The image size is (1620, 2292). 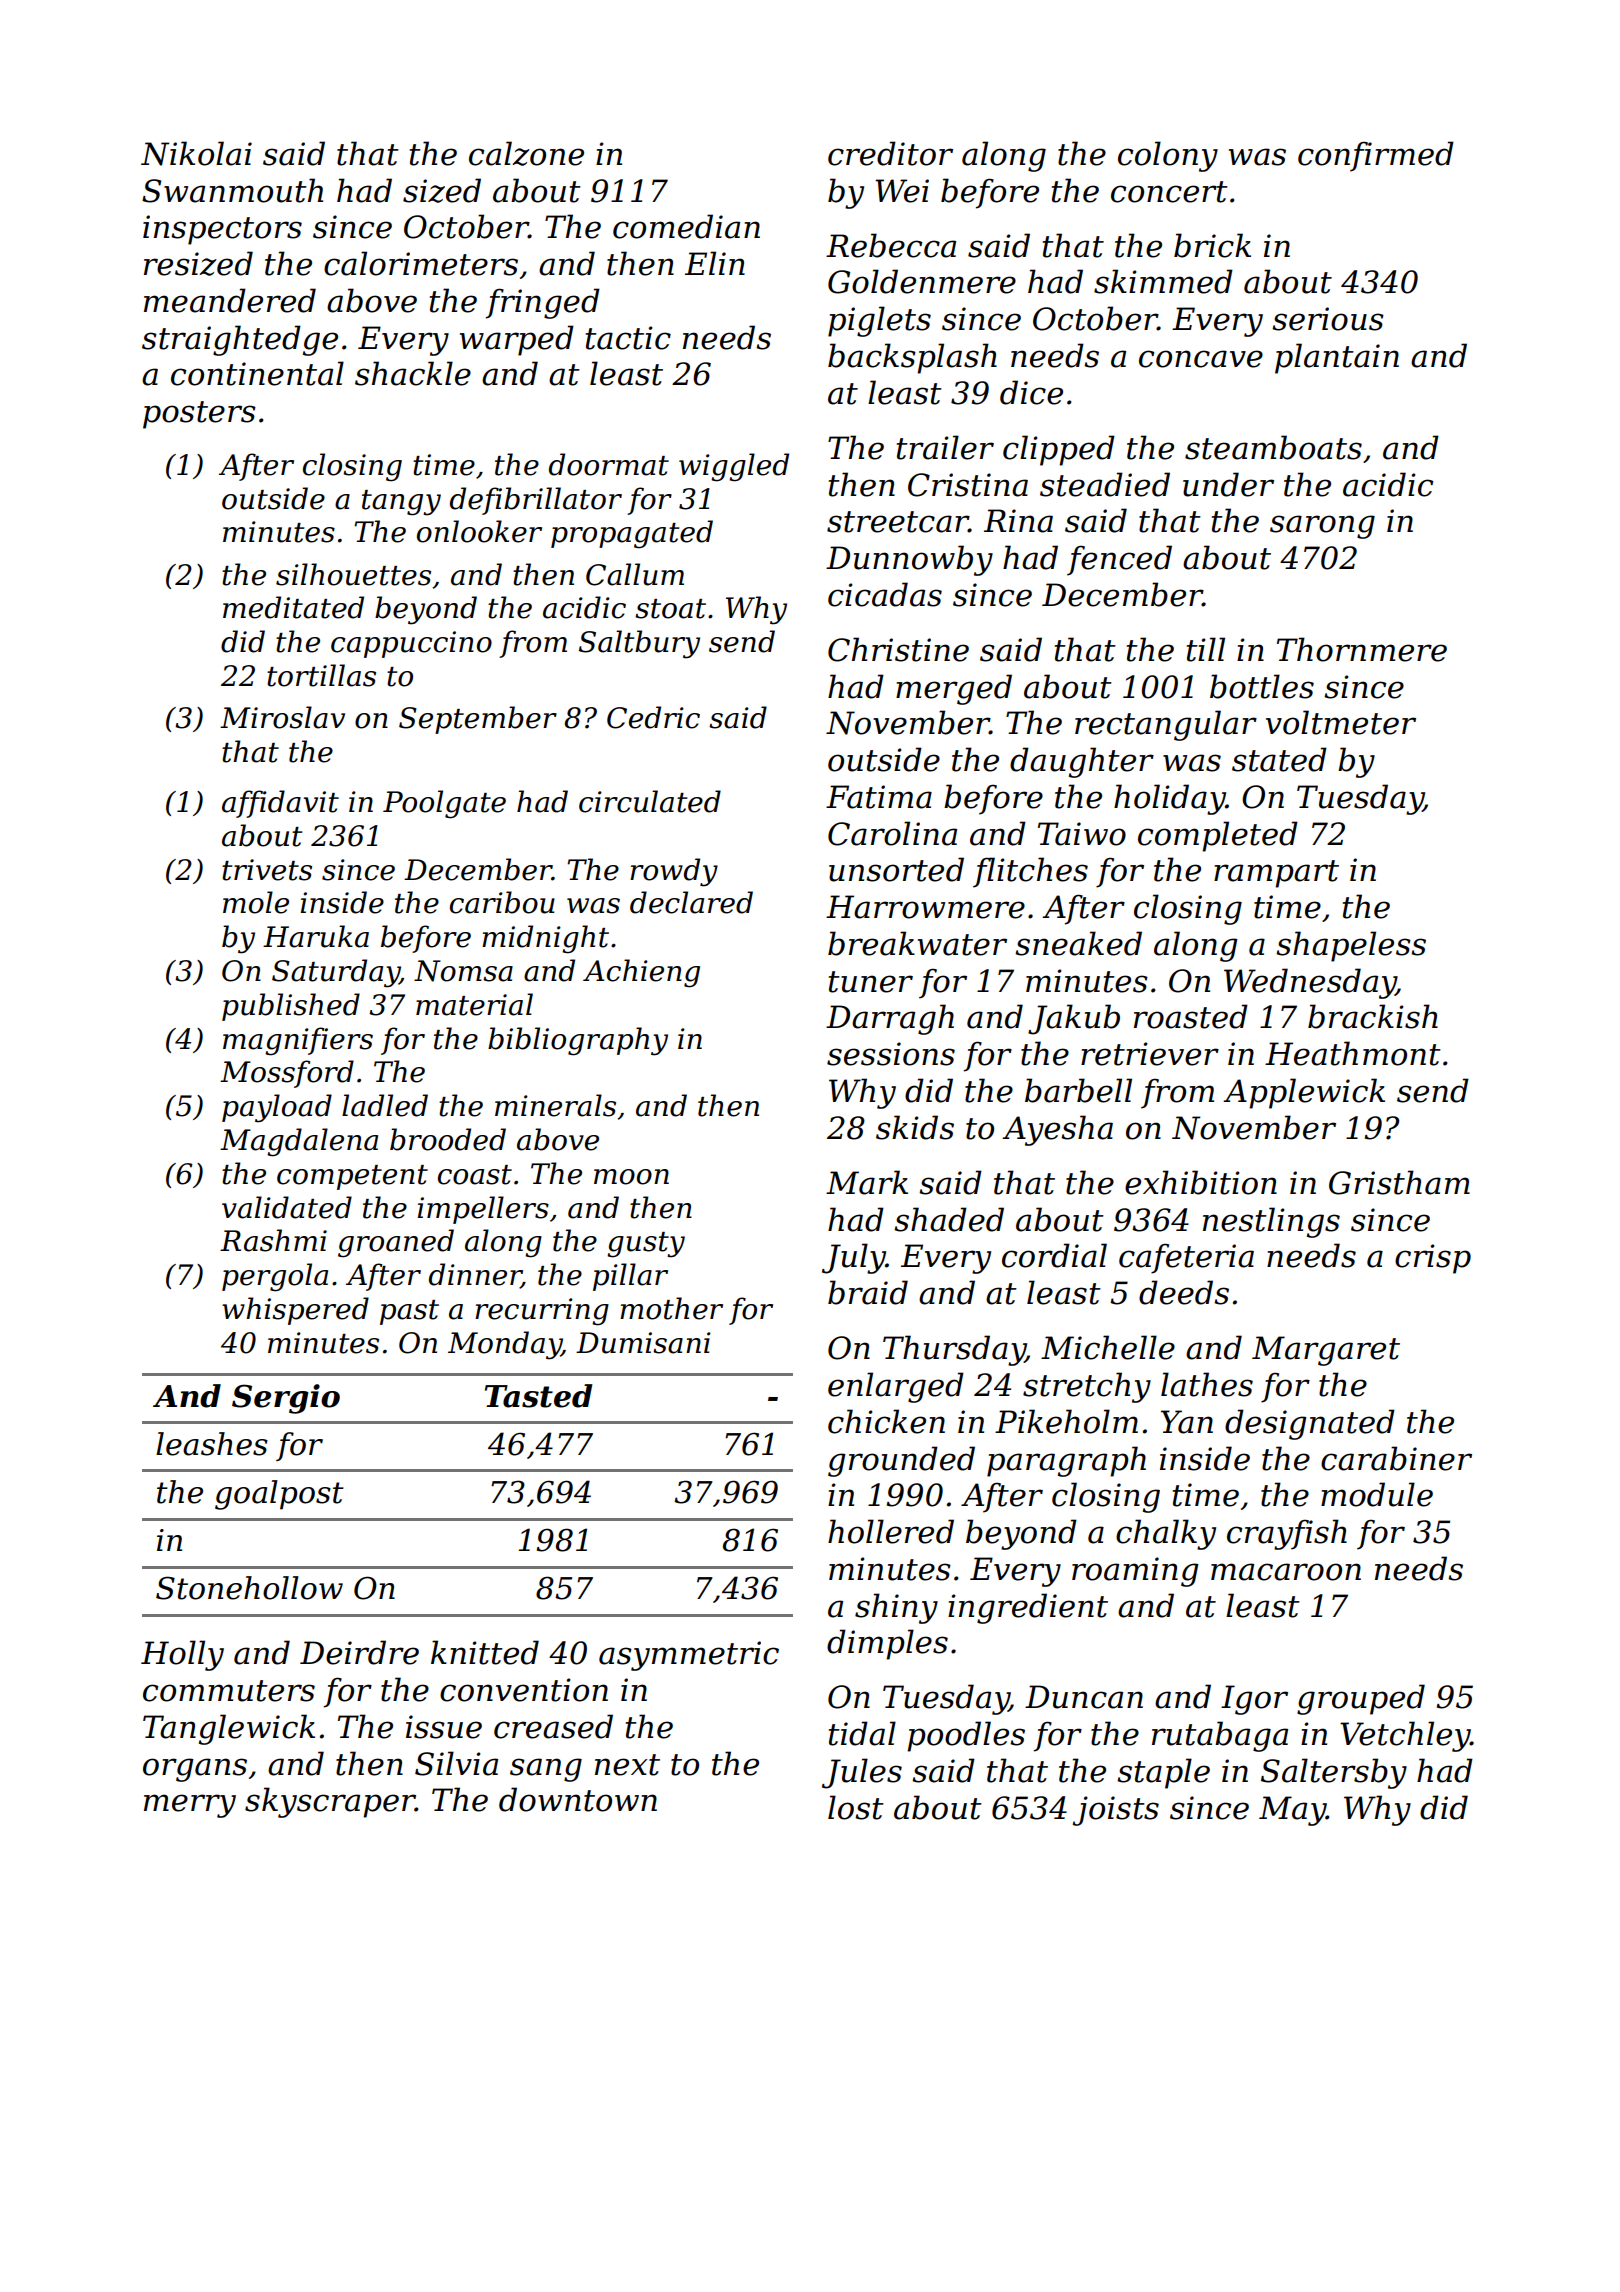 What do you see at coordinates (867, 1182) in the document?
I see `Mark` at bounding box center [867, 1182].
